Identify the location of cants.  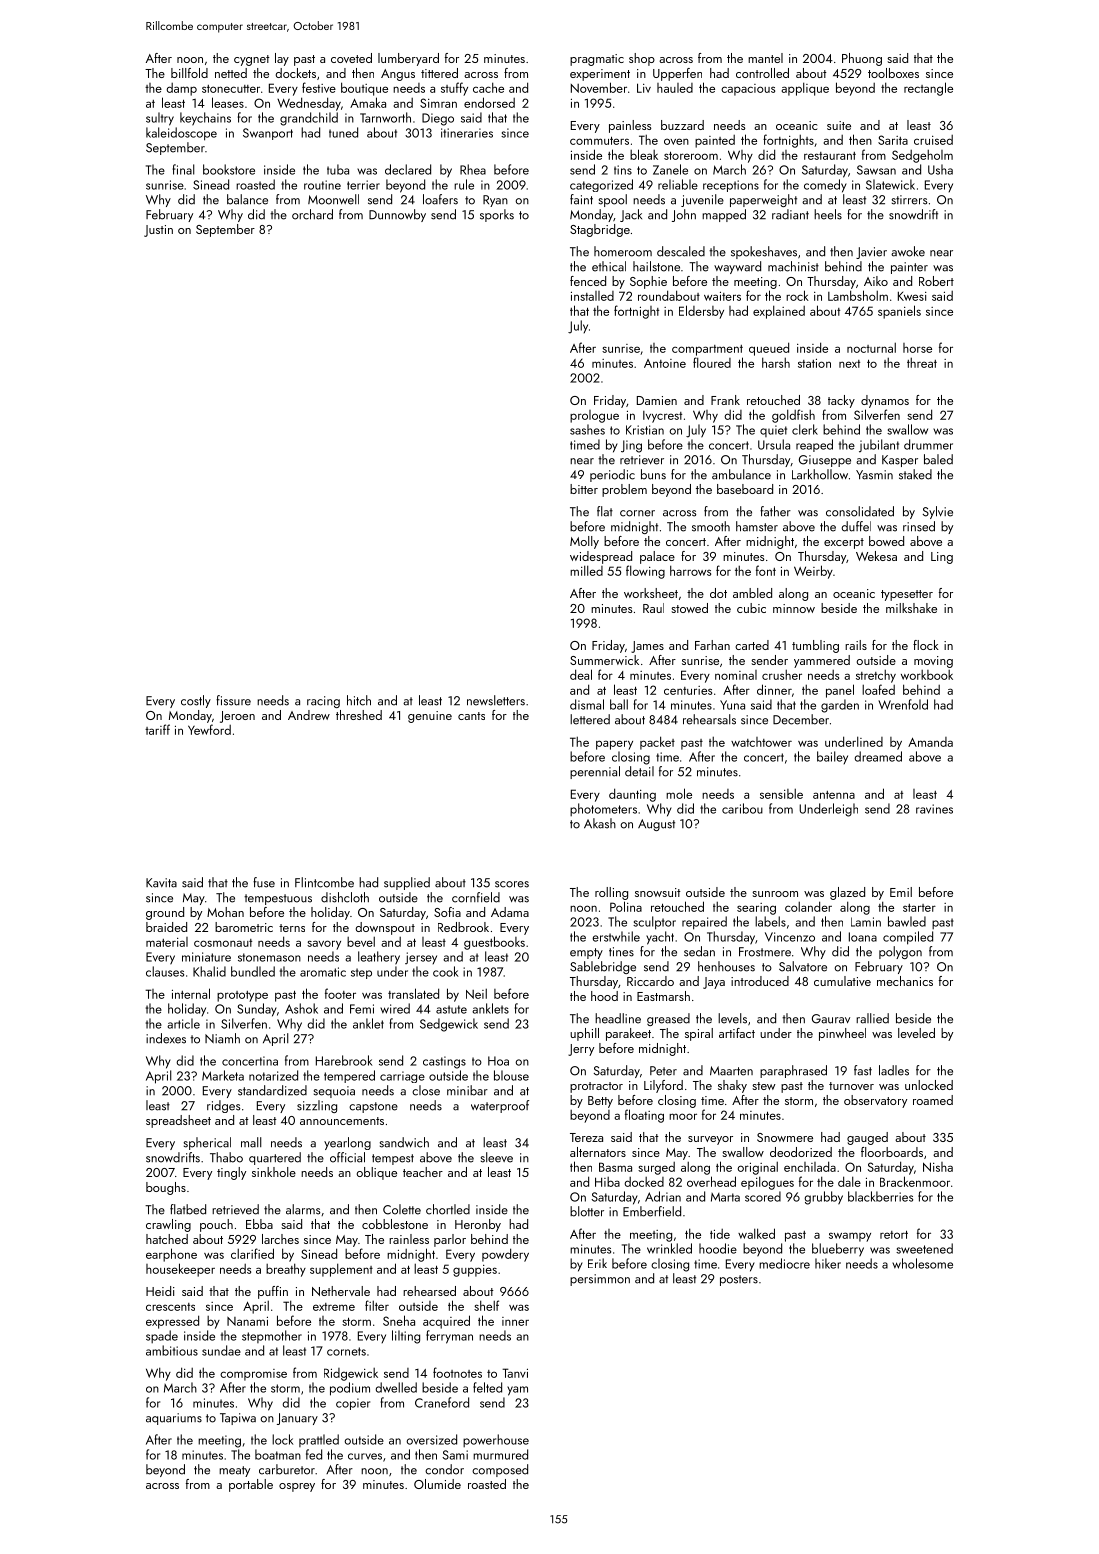
(471, 716).
